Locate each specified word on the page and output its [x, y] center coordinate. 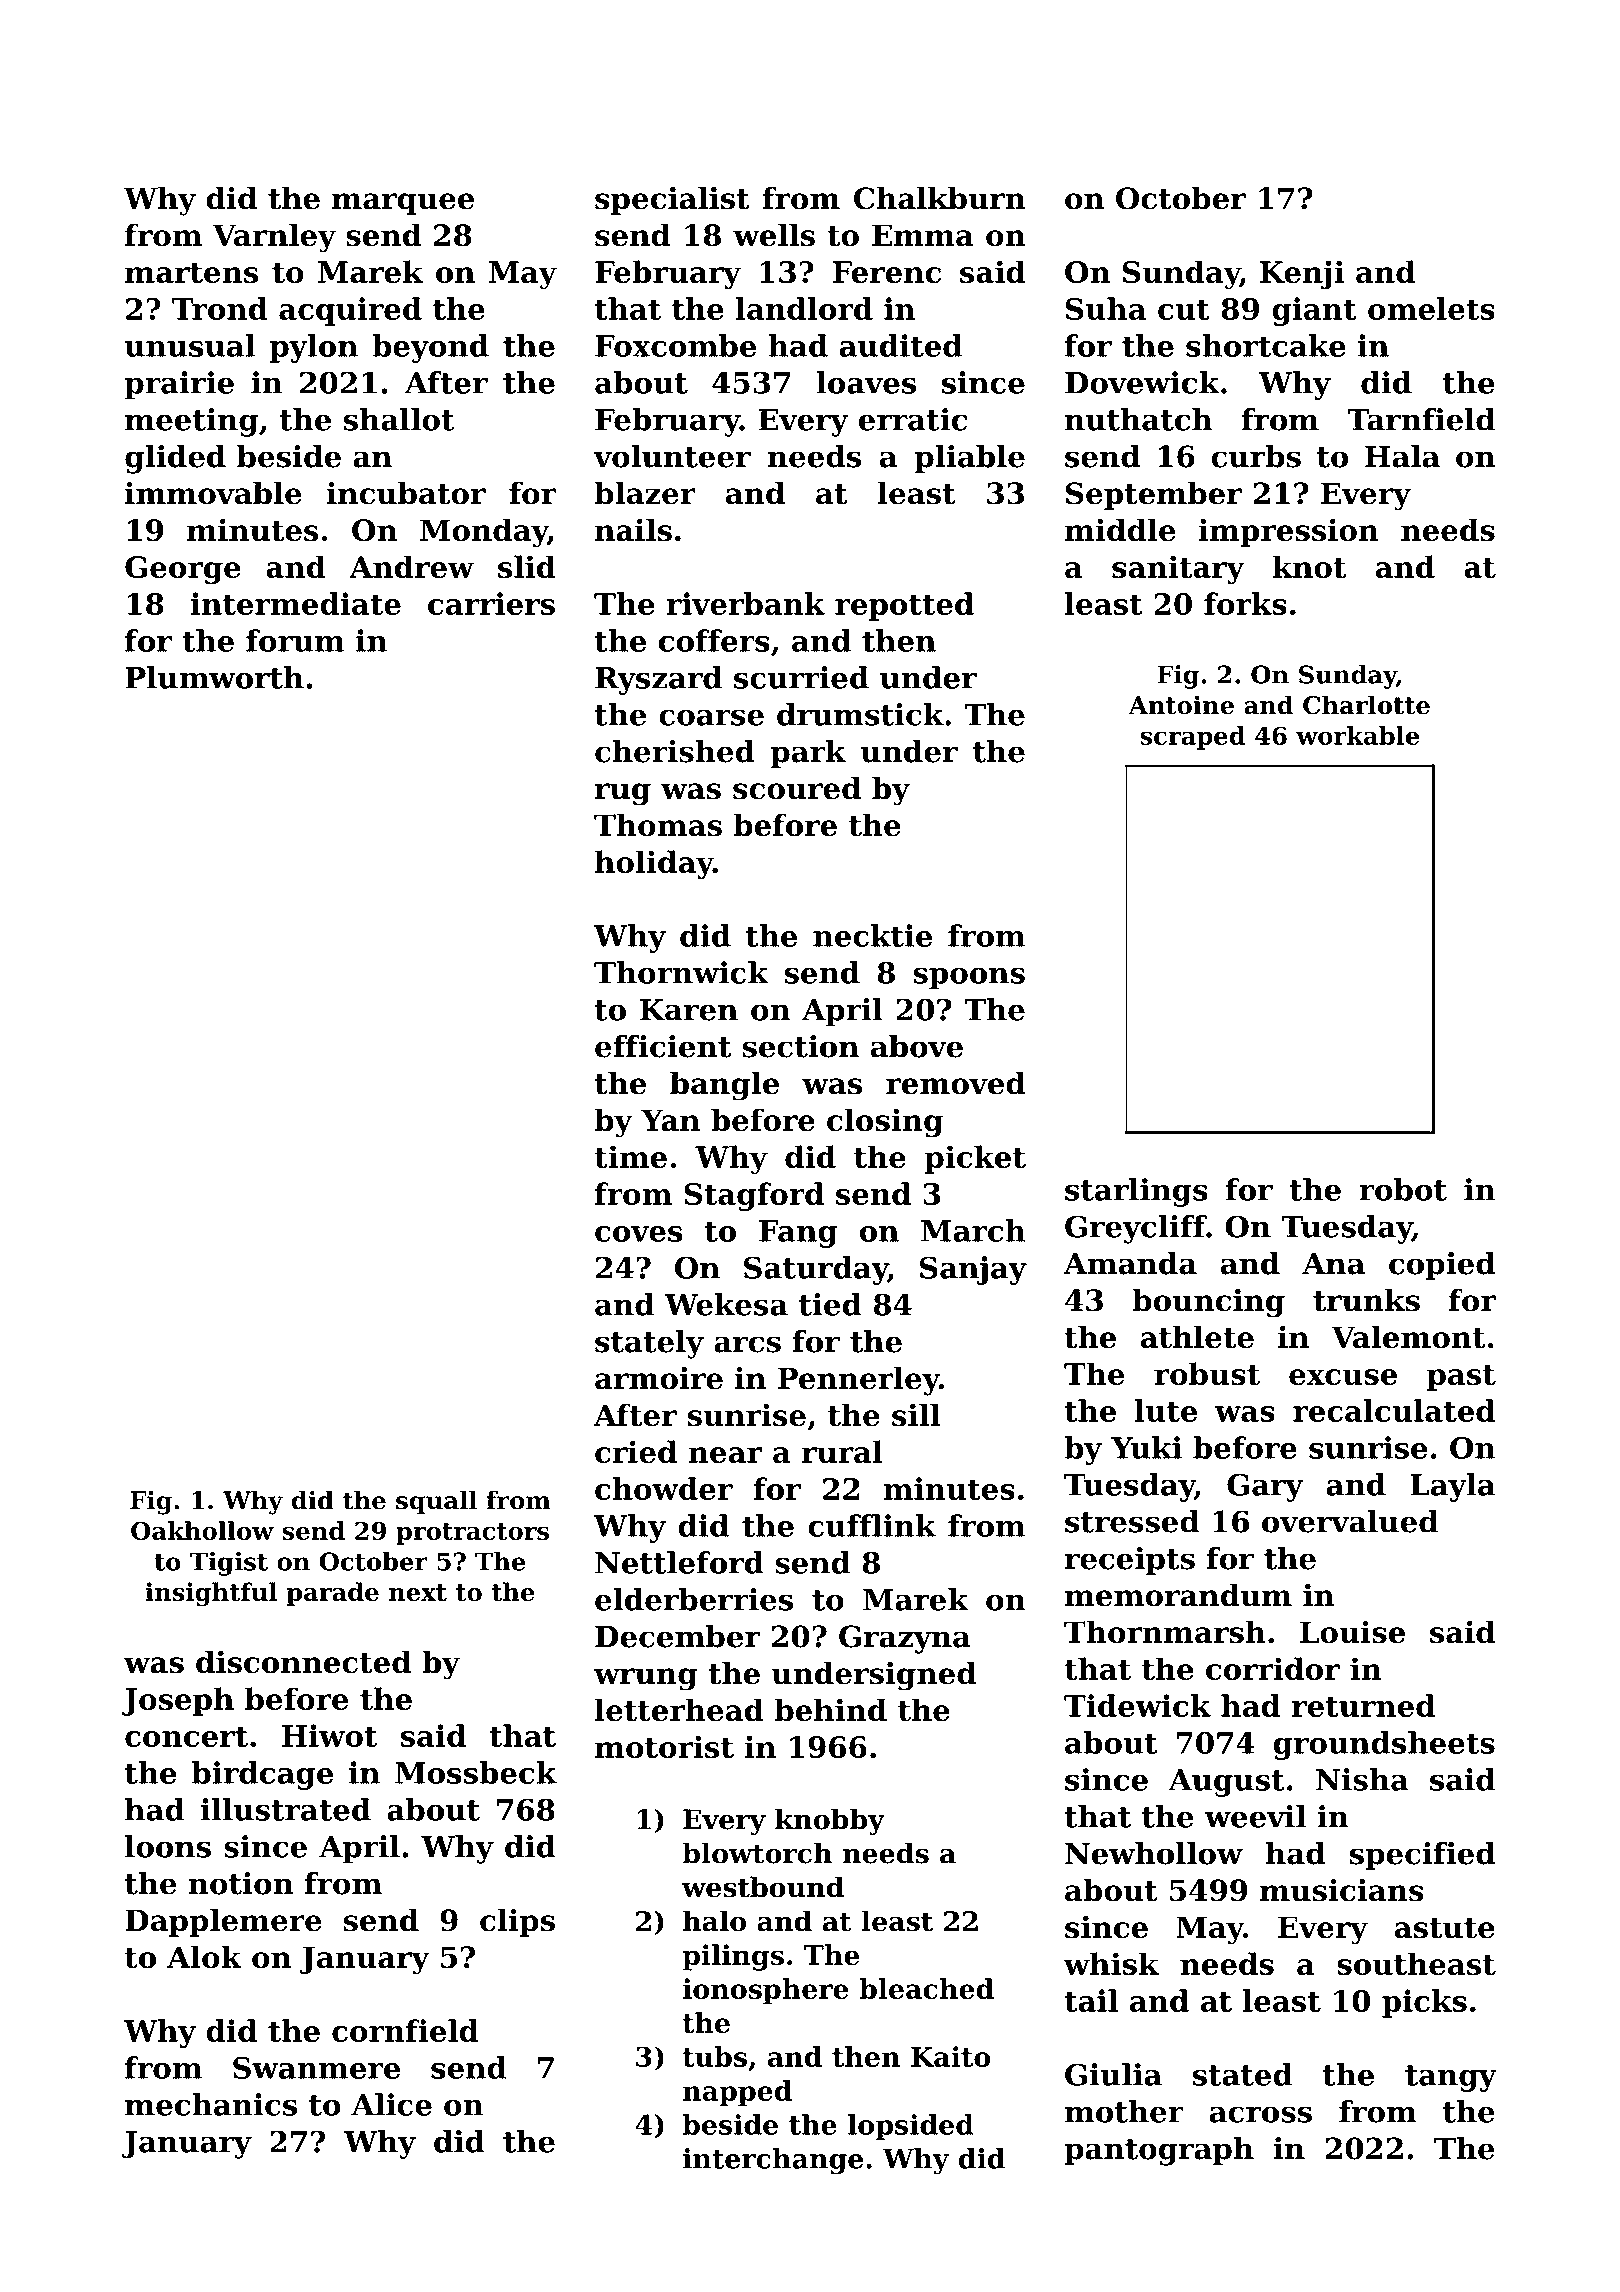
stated [1243, 2074]
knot [1309, 566]
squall [436, 1502]
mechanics [211, 2104]
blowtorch [757, 1853]
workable [1357, 735]
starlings [1136, 1192]
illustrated [286, 1809]
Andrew [411, 566]
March [973, 1230]
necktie [872, 935]
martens [191, 273]
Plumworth [214, 677]
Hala [1402, 456]
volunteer [672, 456]
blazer [645, 493]
